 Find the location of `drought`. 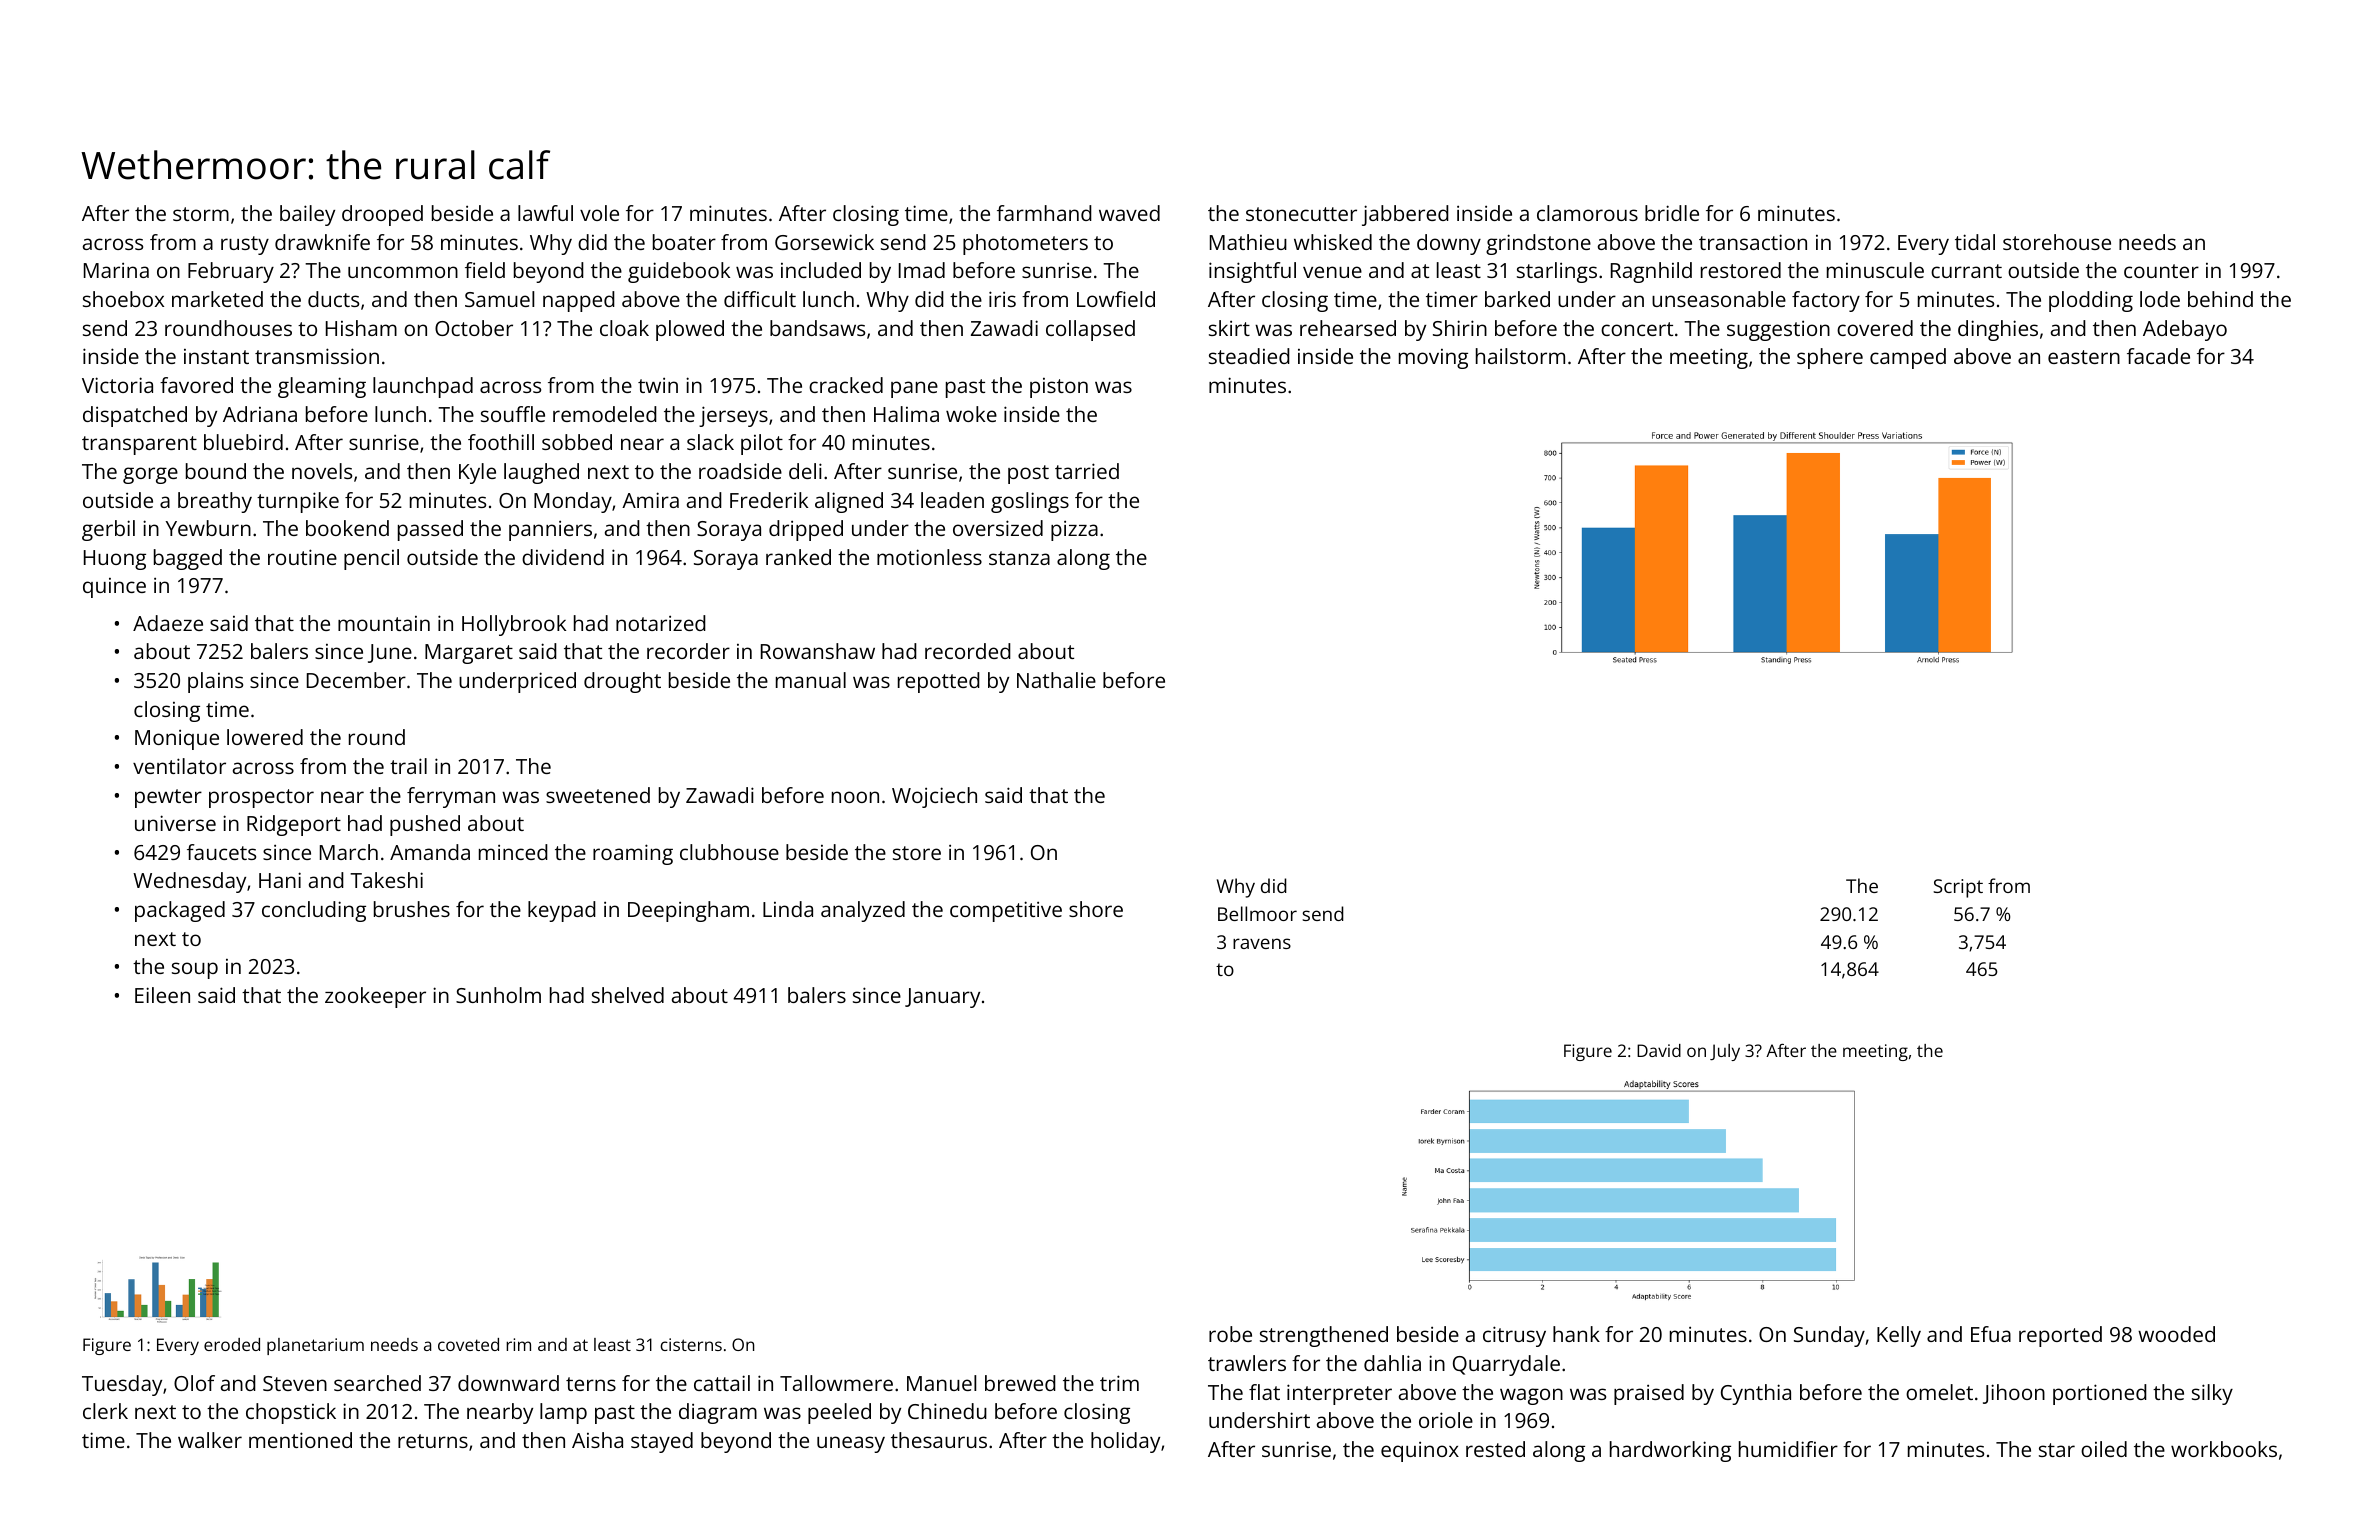

drought is located at coordinates (622, 682).
